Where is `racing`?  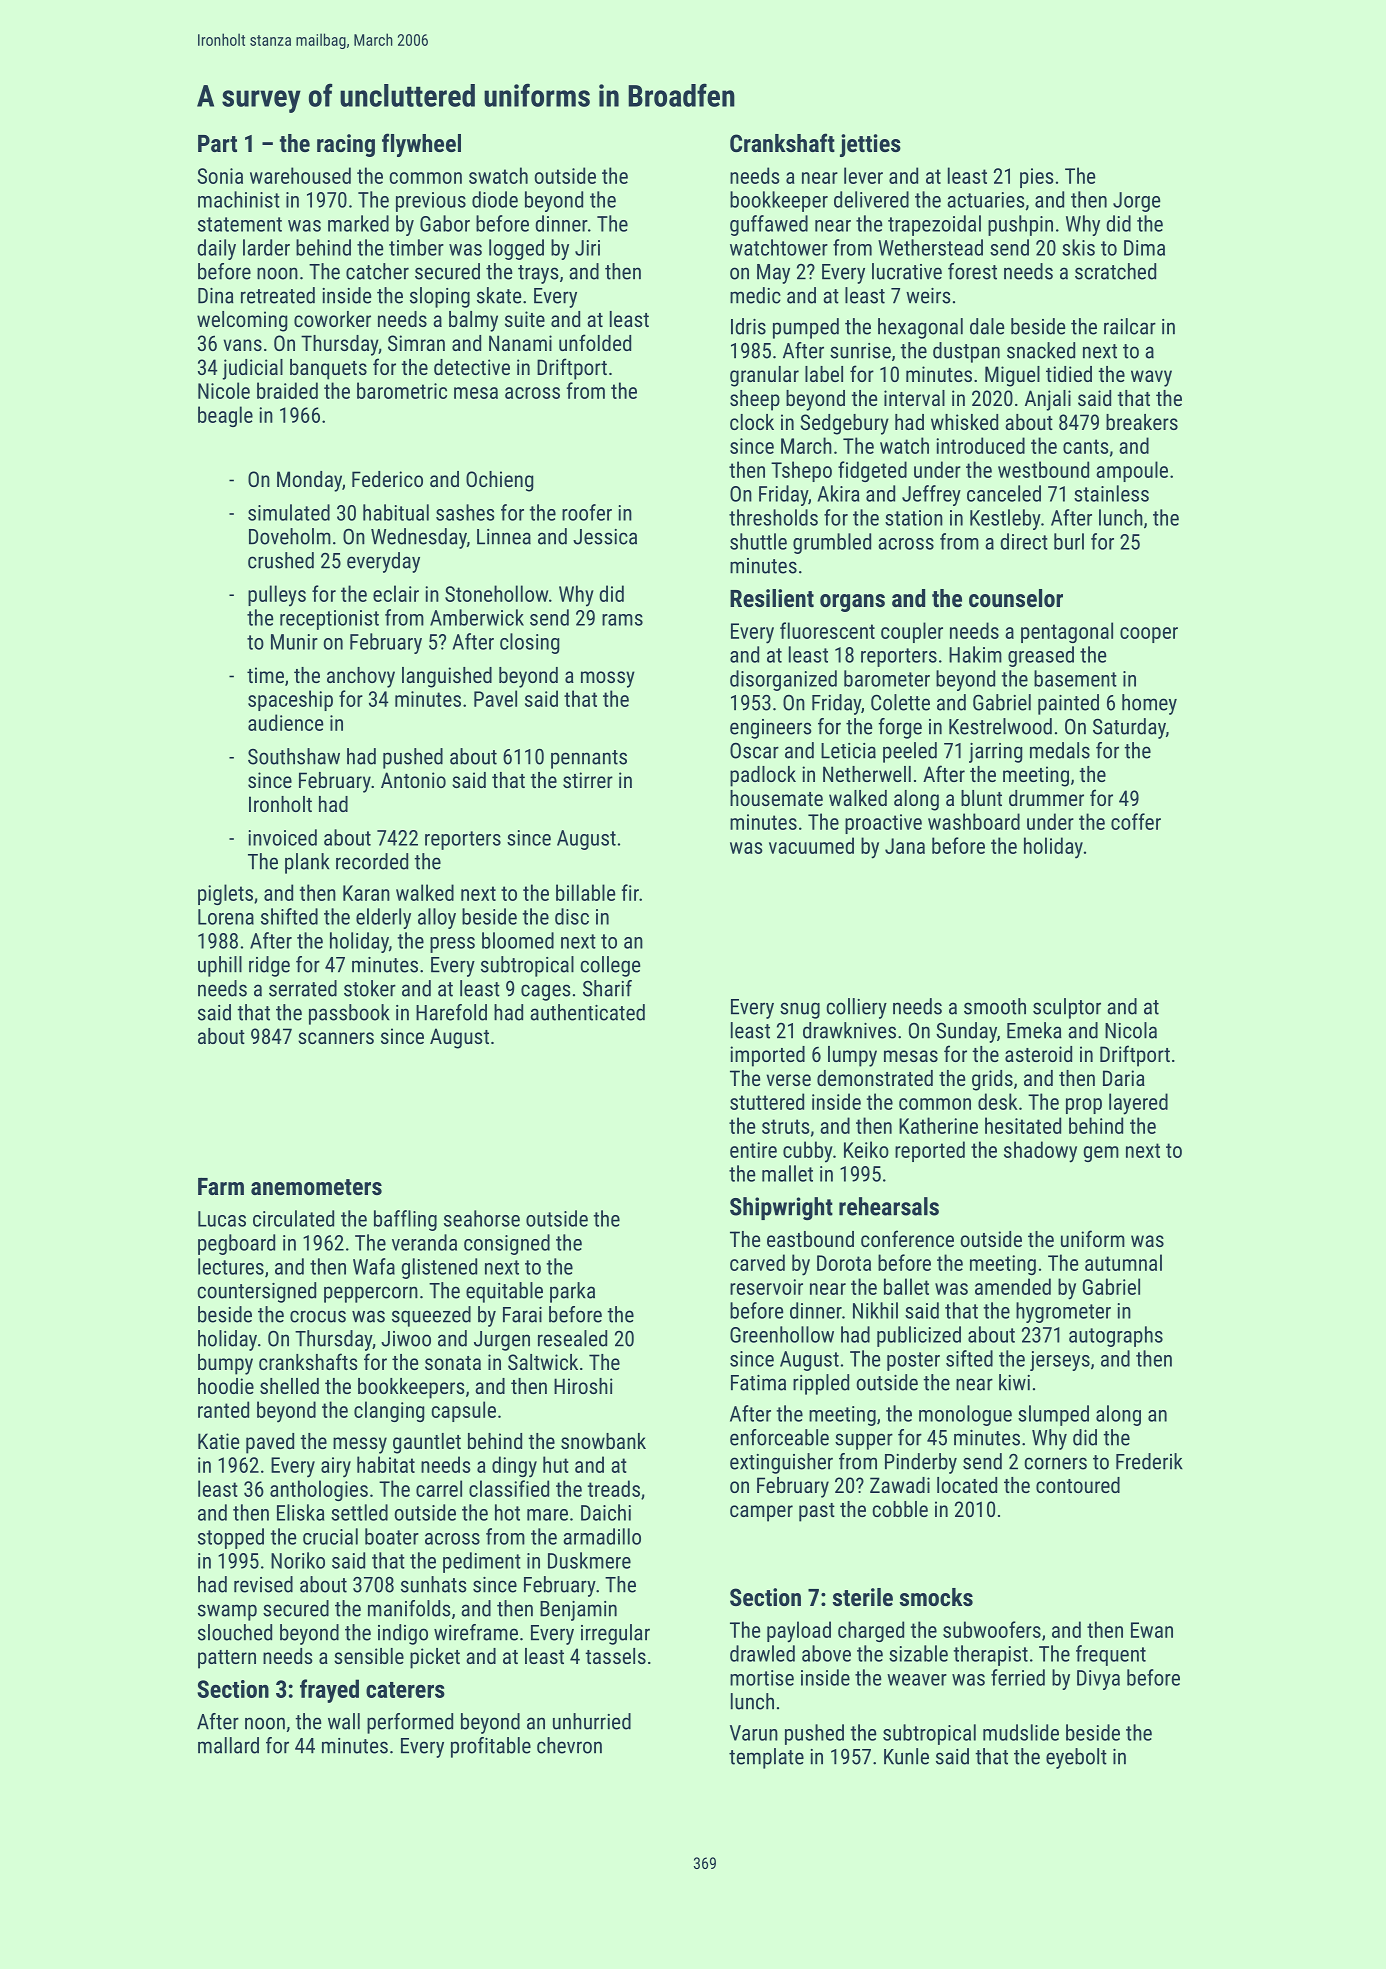
racing is located at coordinates (346, 145).
